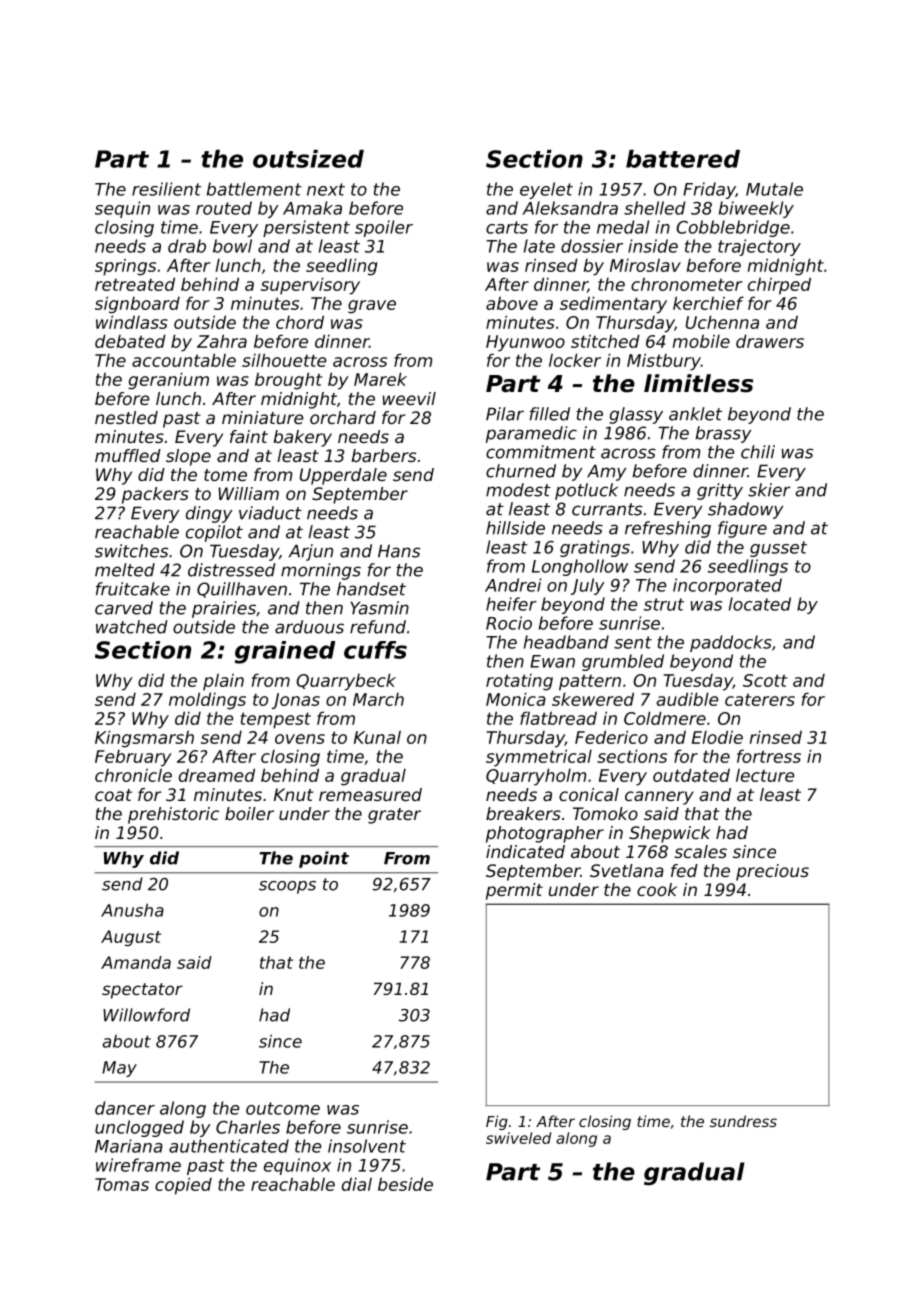 The image size is (924, 1314). What do you see at coordinates (207, 701) in the image?
I see `moldings` at bounding box center [207, 701].
